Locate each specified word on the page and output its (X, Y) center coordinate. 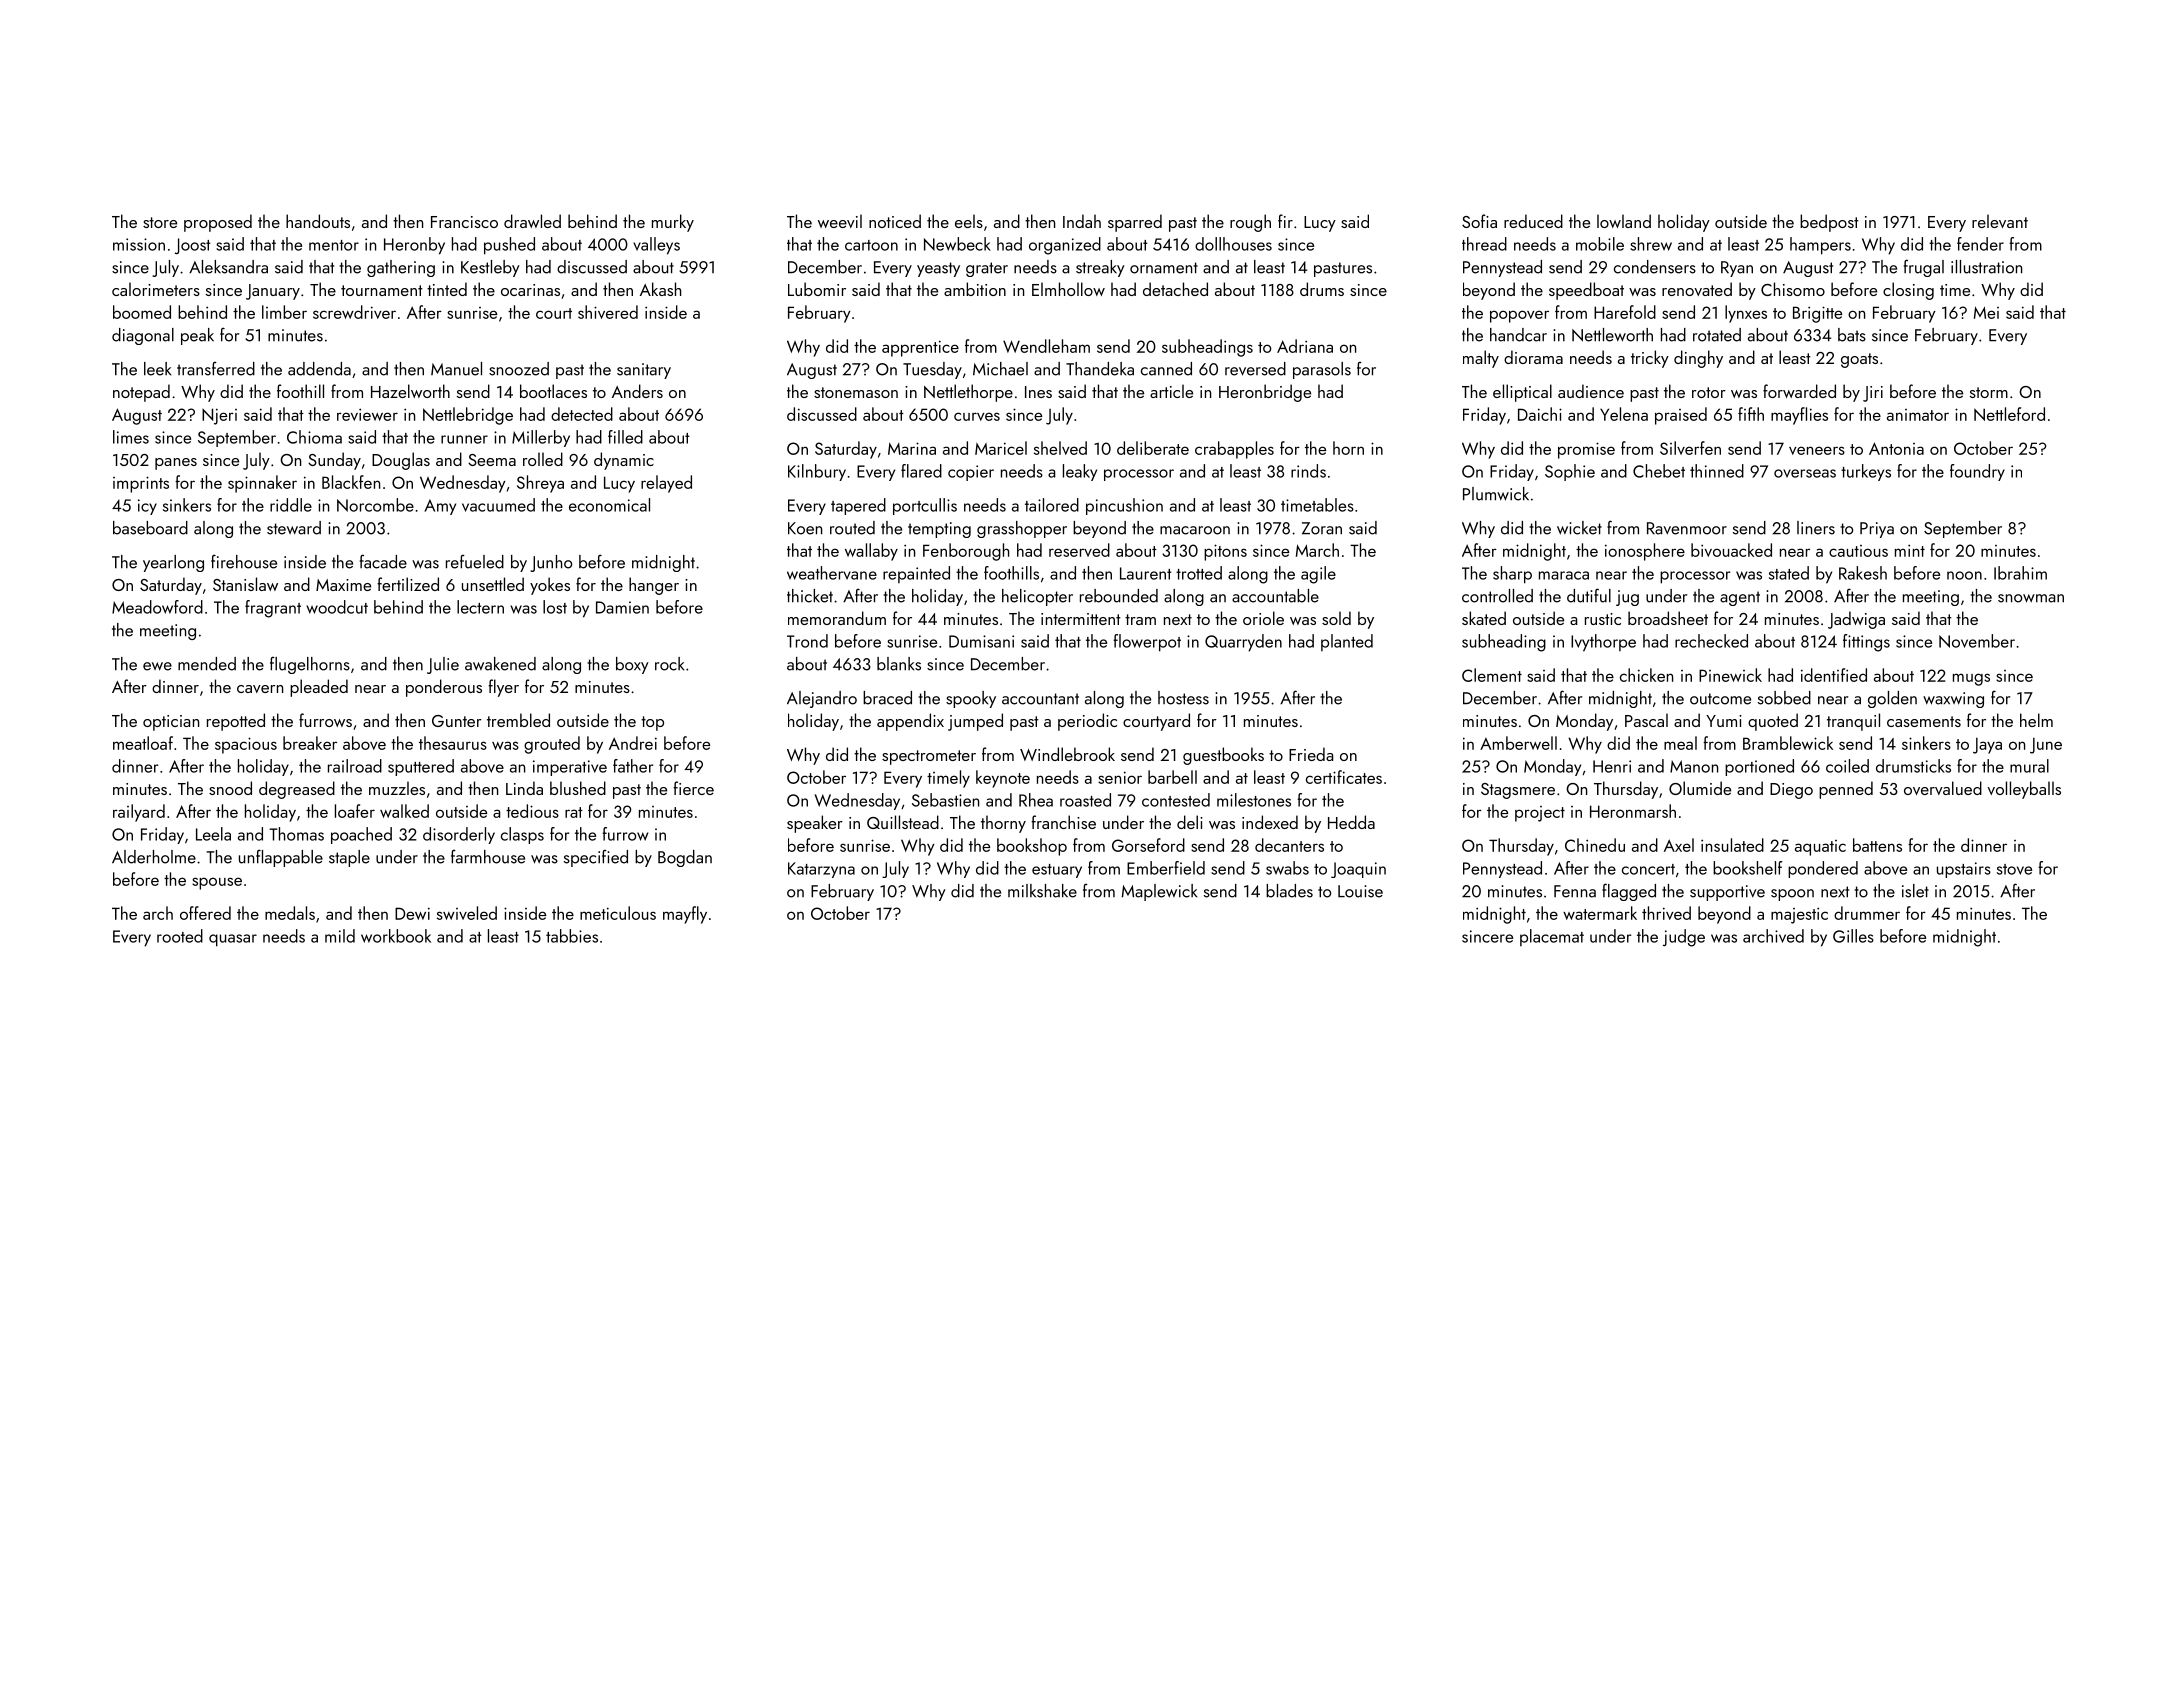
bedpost (1829, 223)
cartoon (871, 245)
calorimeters (156, 289)
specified (596, 858)
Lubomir (817, 289)
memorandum (837, 618)
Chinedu (1595, 845)
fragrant (273, 609)
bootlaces (553, 391)
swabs (1287, 868)
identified (1834, 675)
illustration (1986, 267)
